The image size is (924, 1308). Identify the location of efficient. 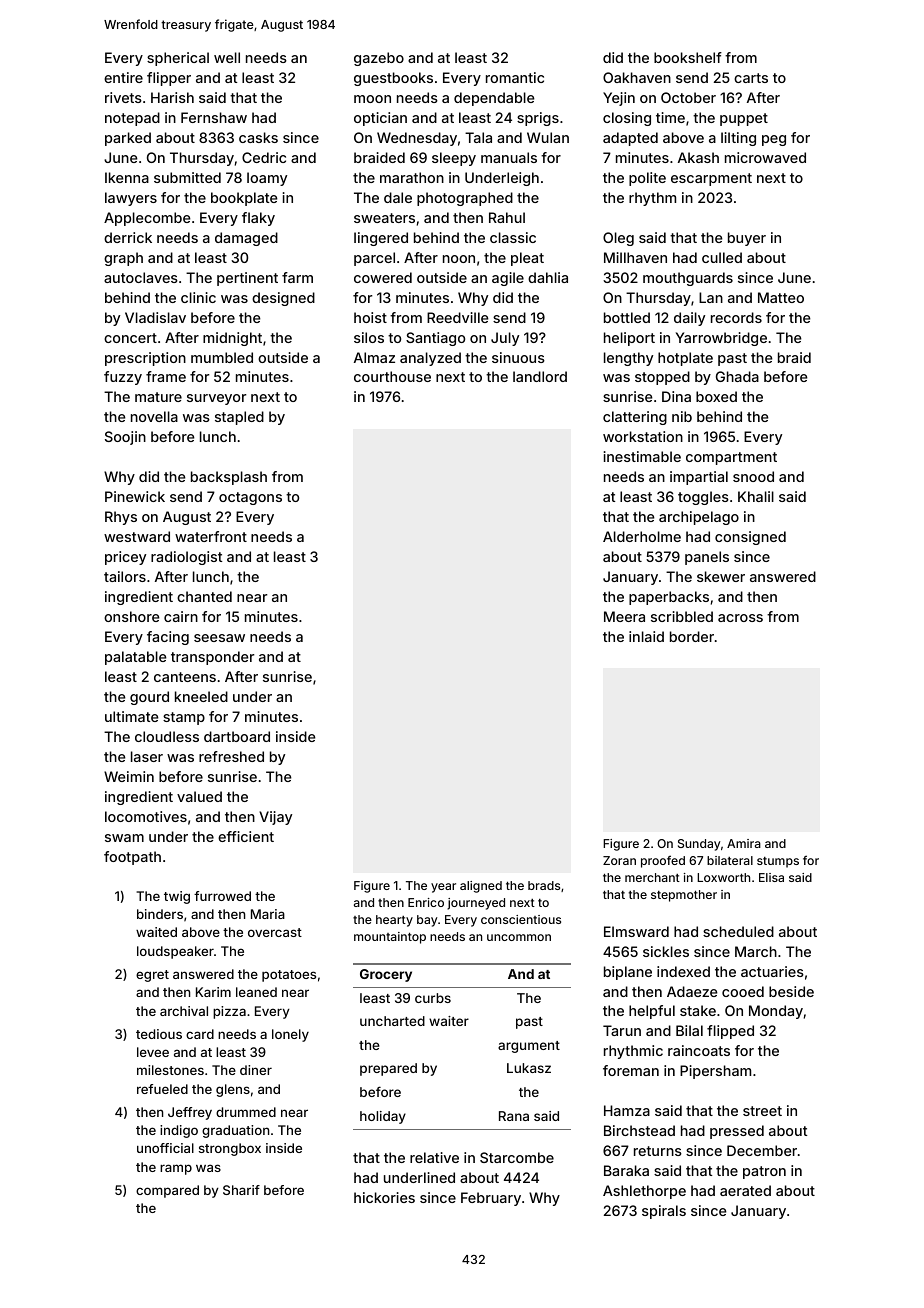
(246, 836).
